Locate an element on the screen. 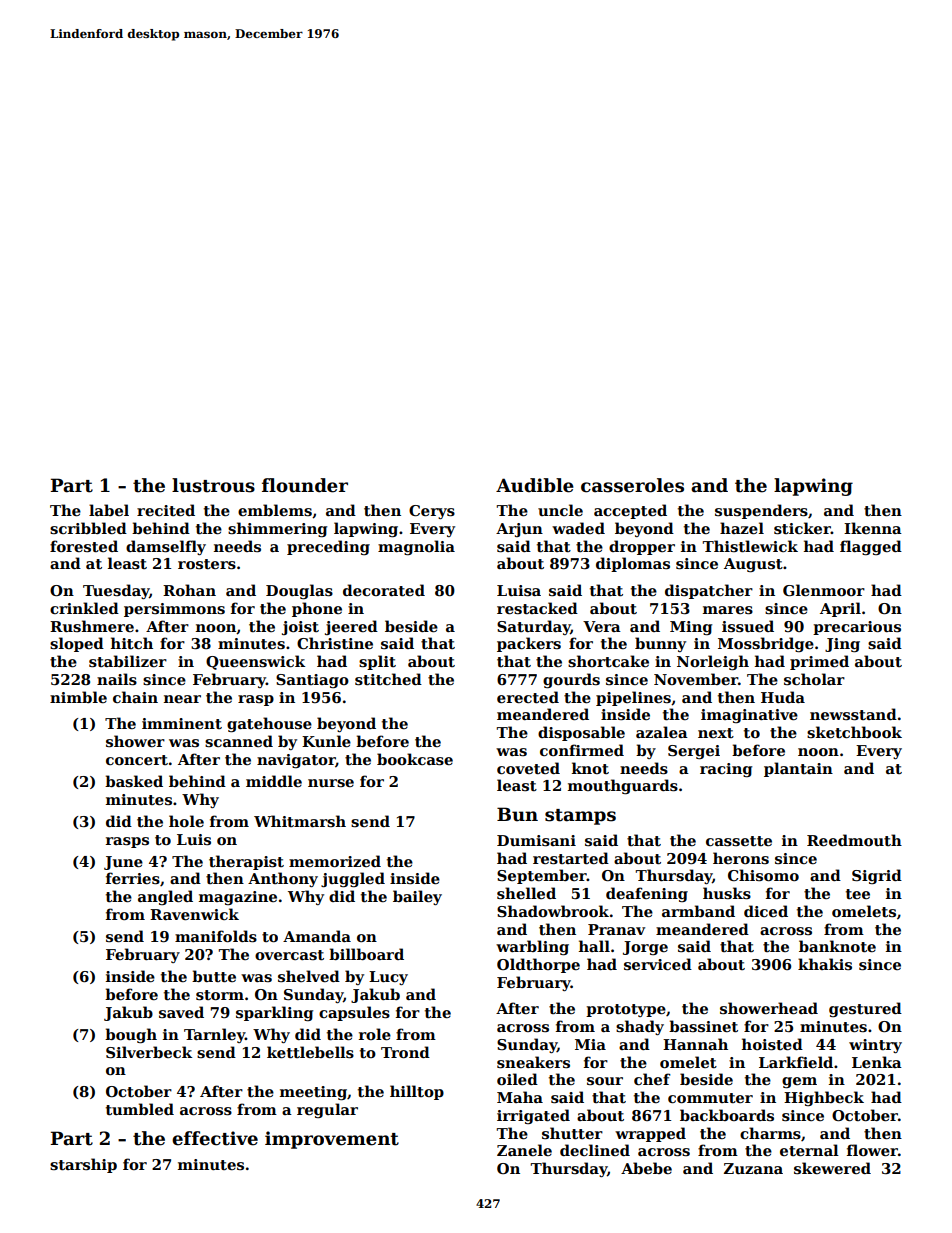 This screenshot has width=952, height=1233. basked is located at coordinates (134, 781).
